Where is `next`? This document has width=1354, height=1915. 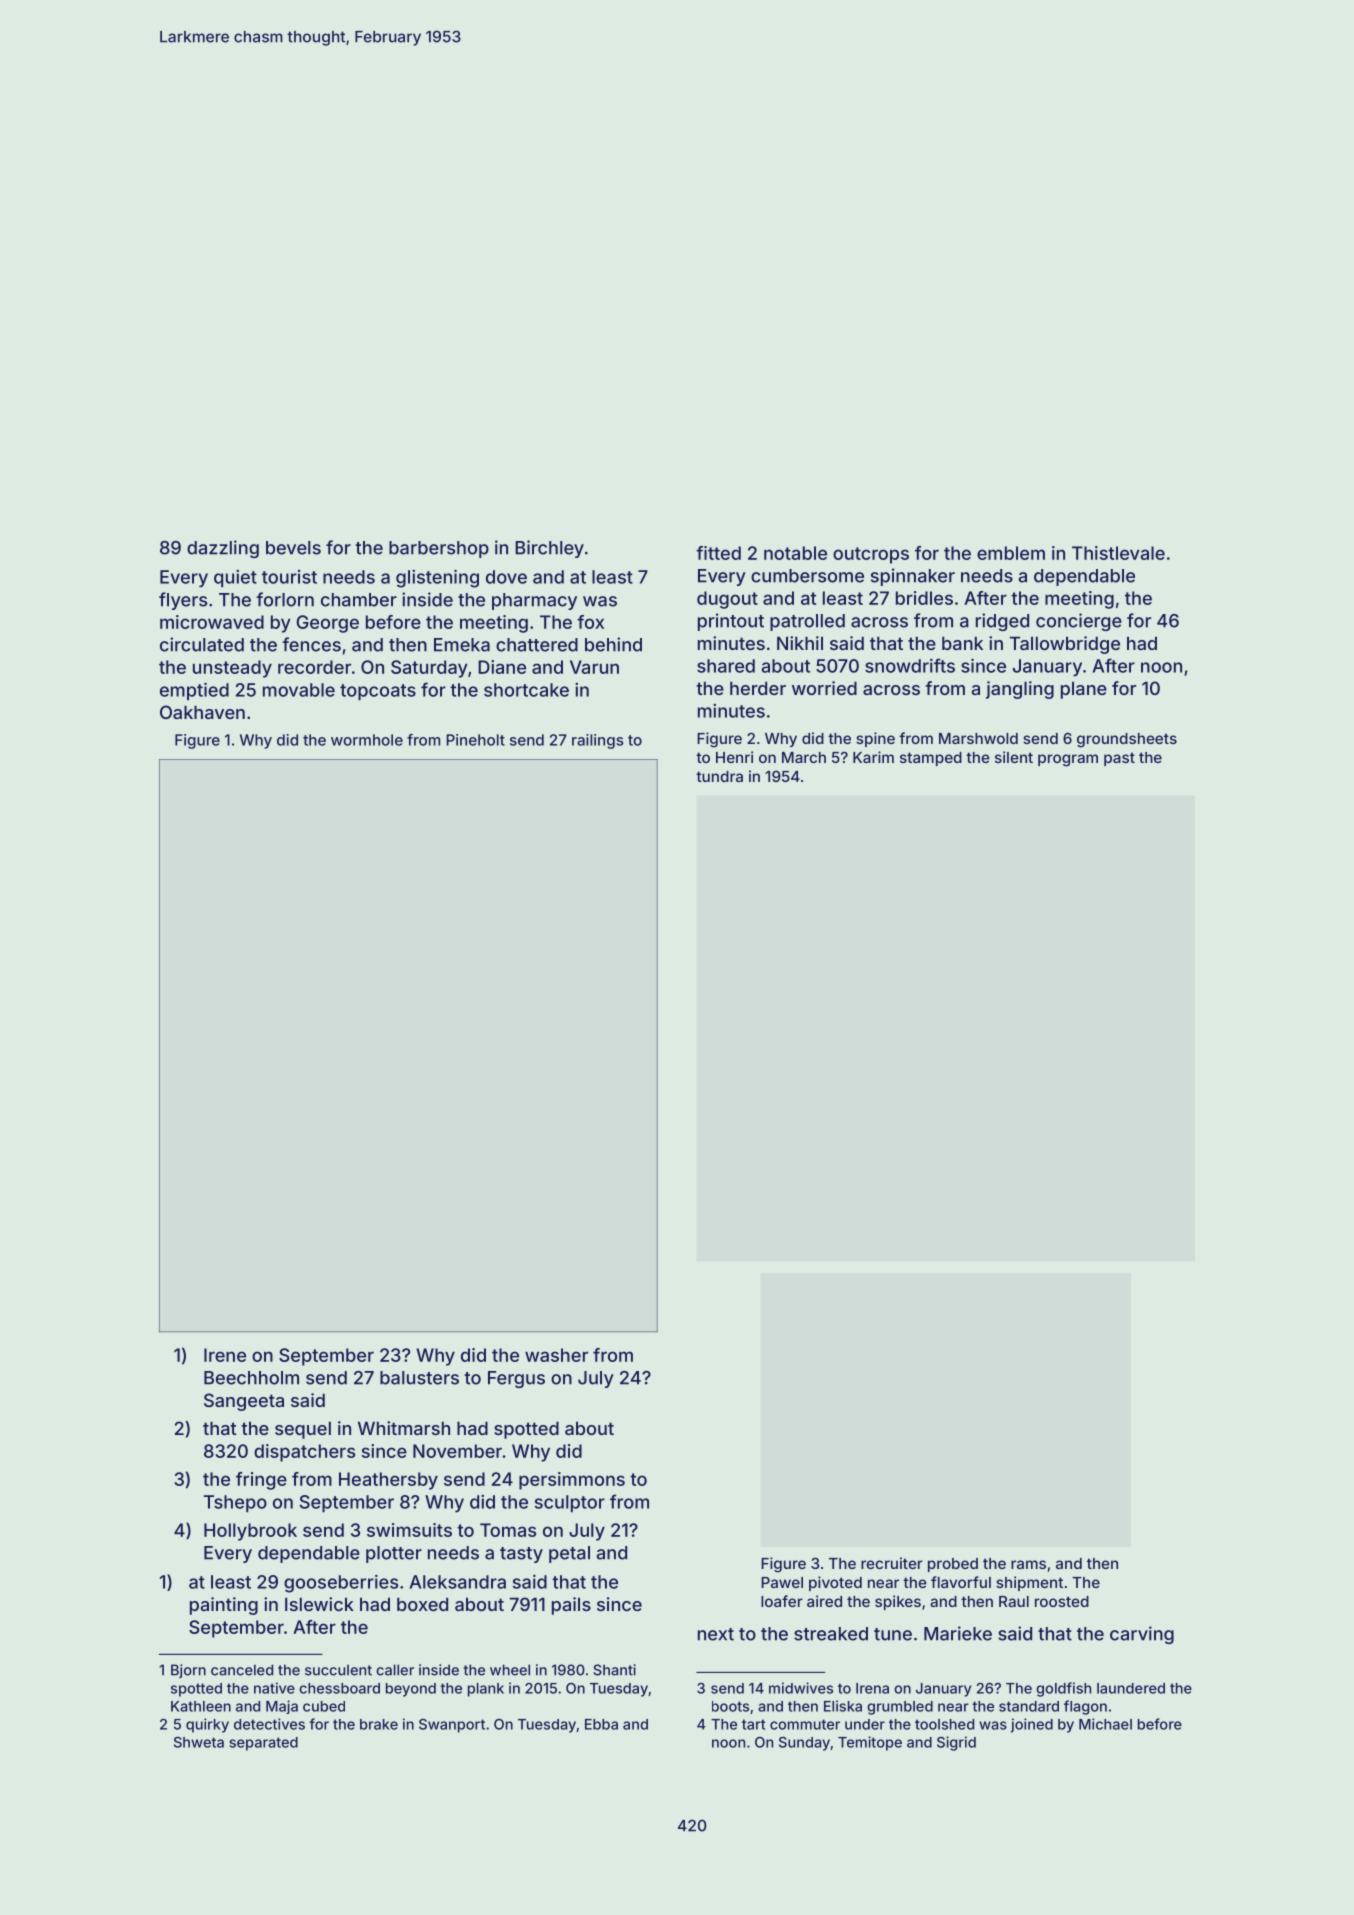 next is located at coordinates (716, 1634).
